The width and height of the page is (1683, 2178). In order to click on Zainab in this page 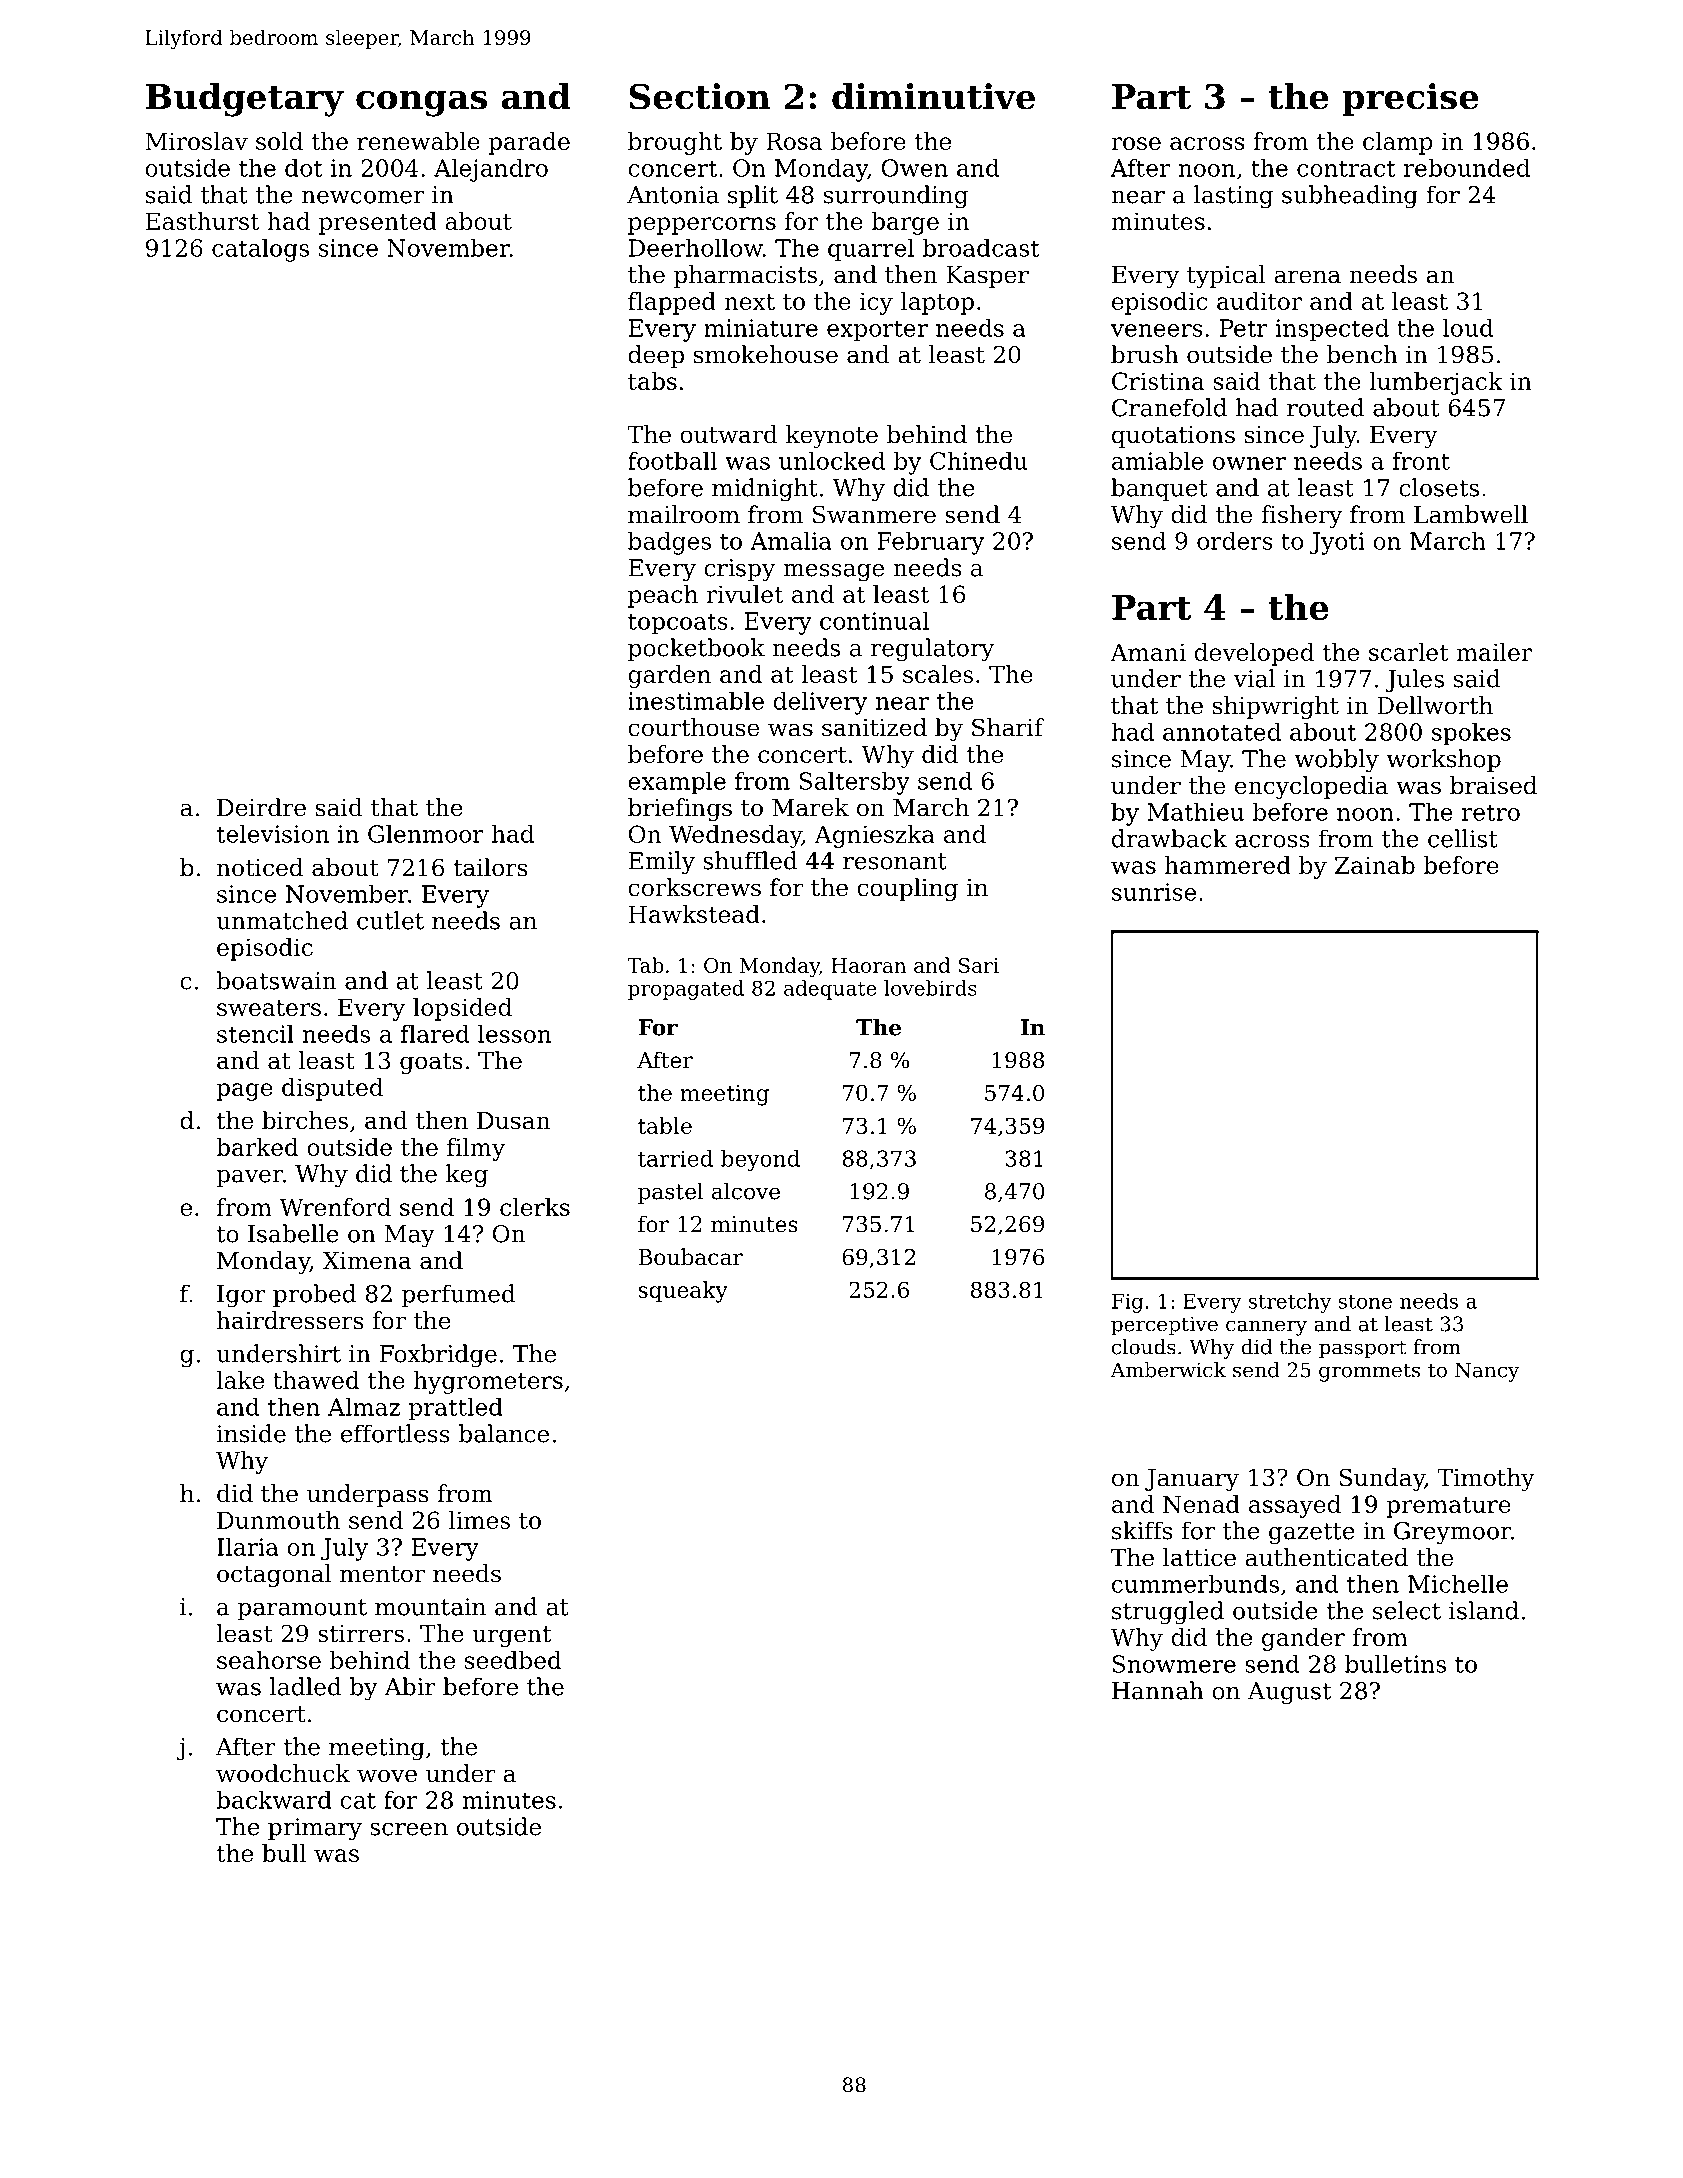, I will do `click(1375, 865)`.
